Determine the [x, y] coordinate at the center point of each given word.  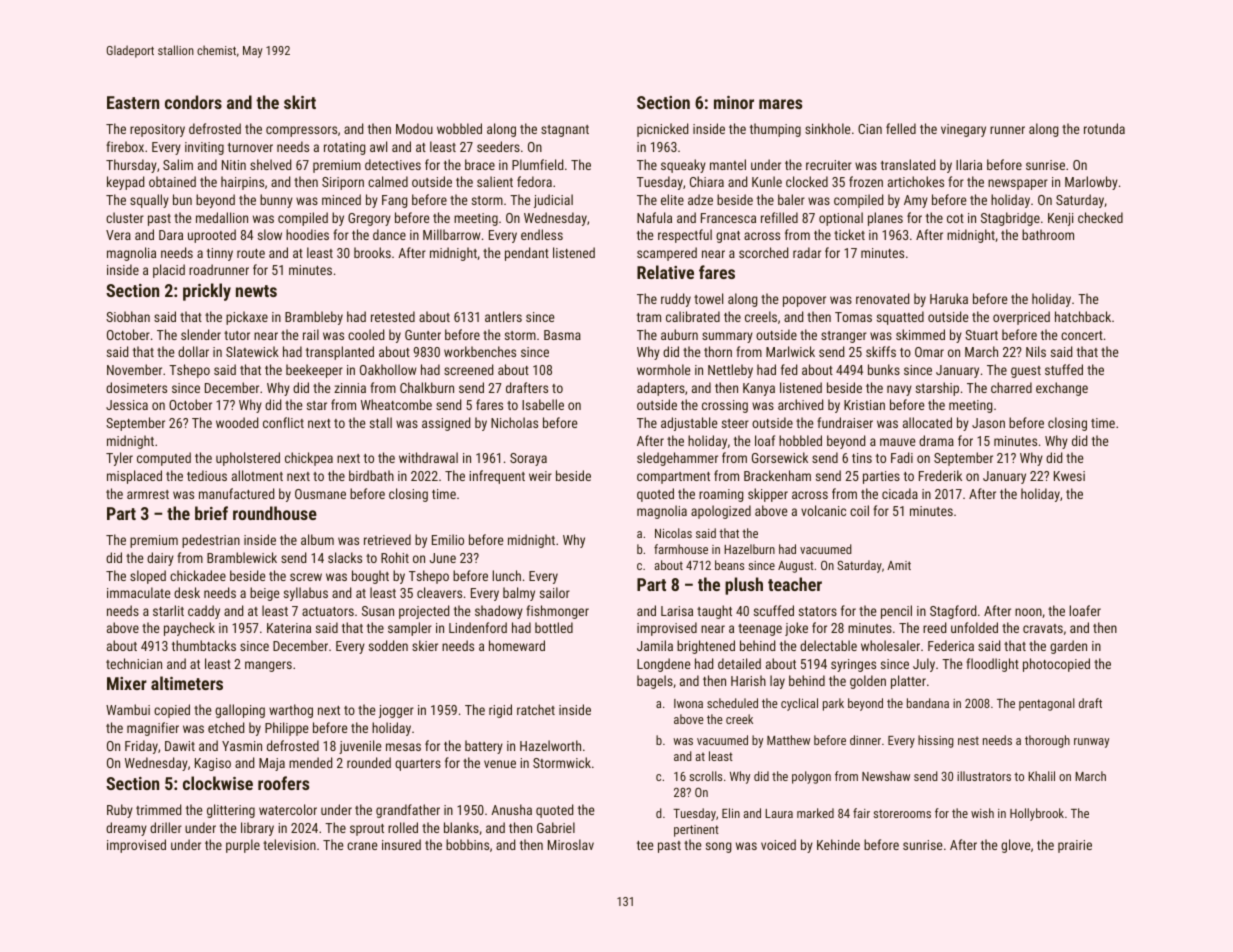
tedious [207, 475]
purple [243, 846]
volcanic [823, 510]
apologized [721, 512]
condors [193, 102]
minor [734, 102]
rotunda [1104, 128]
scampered [667, 254]
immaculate [138, 592]
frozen [866, 181]
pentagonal [1047, 704]
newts [256, 291]
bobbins [467, 844]
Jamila [655, 645]
